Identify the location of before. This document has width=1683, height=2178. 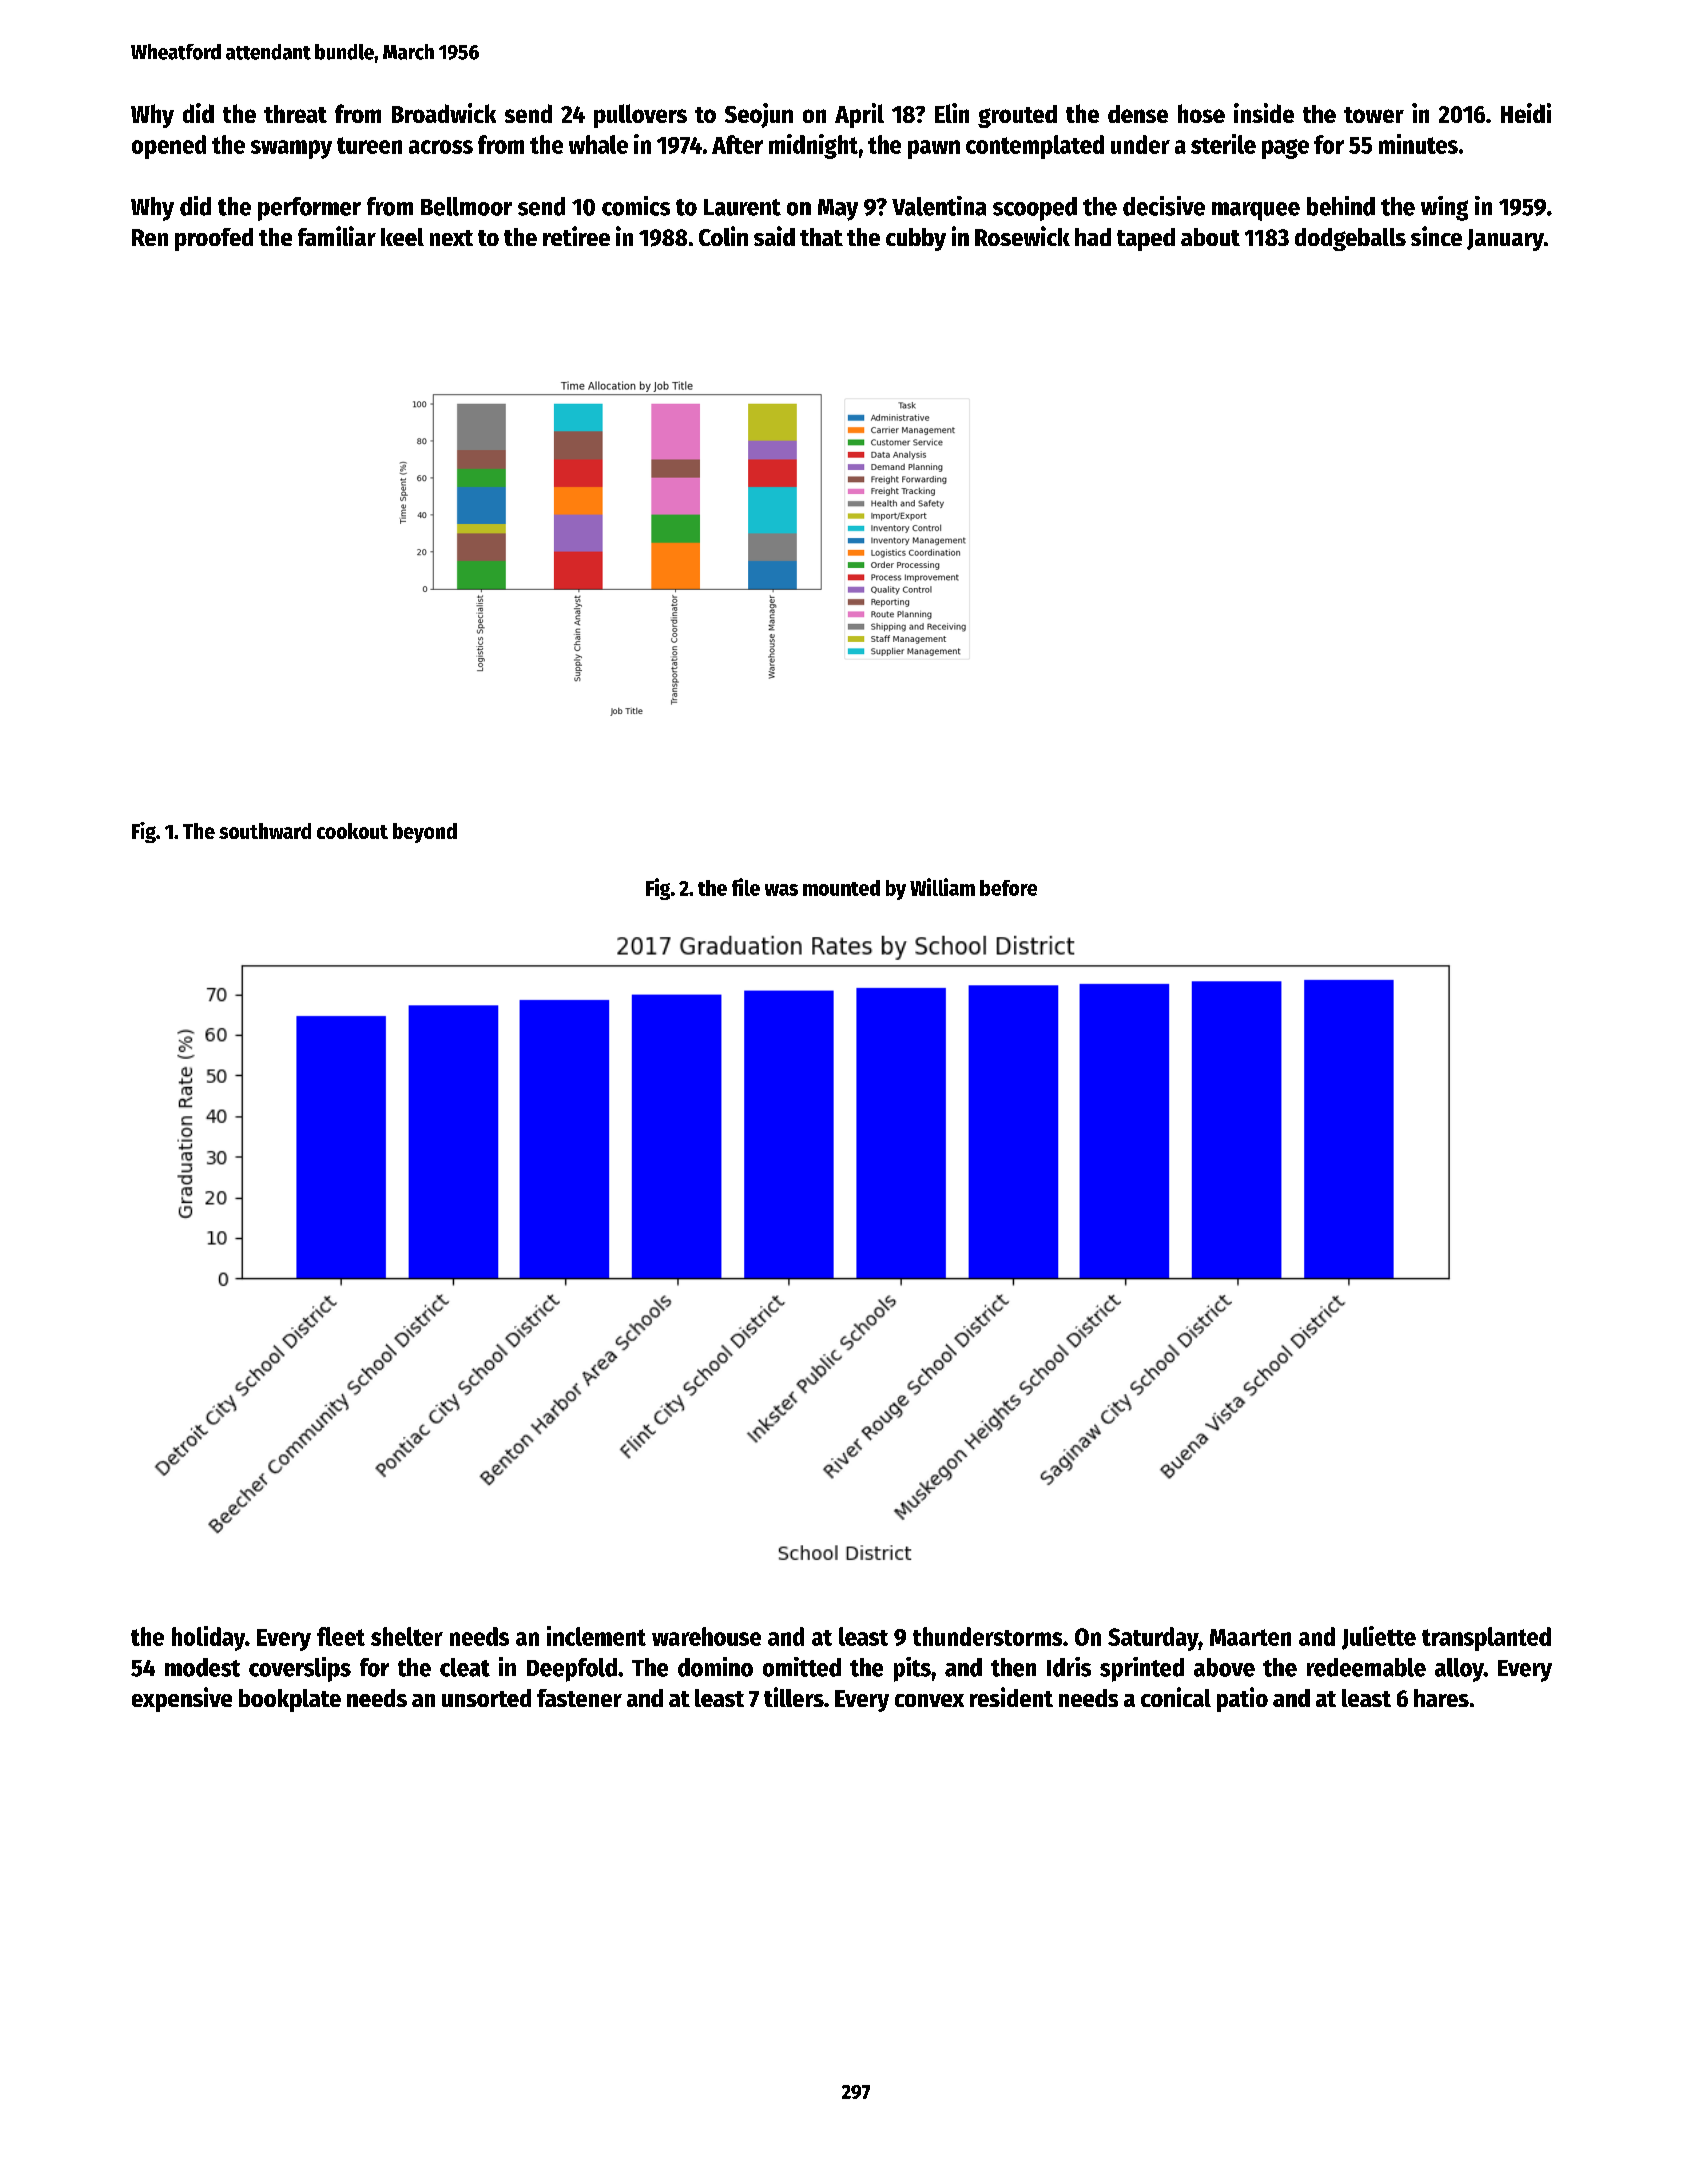
(1008, 888).
